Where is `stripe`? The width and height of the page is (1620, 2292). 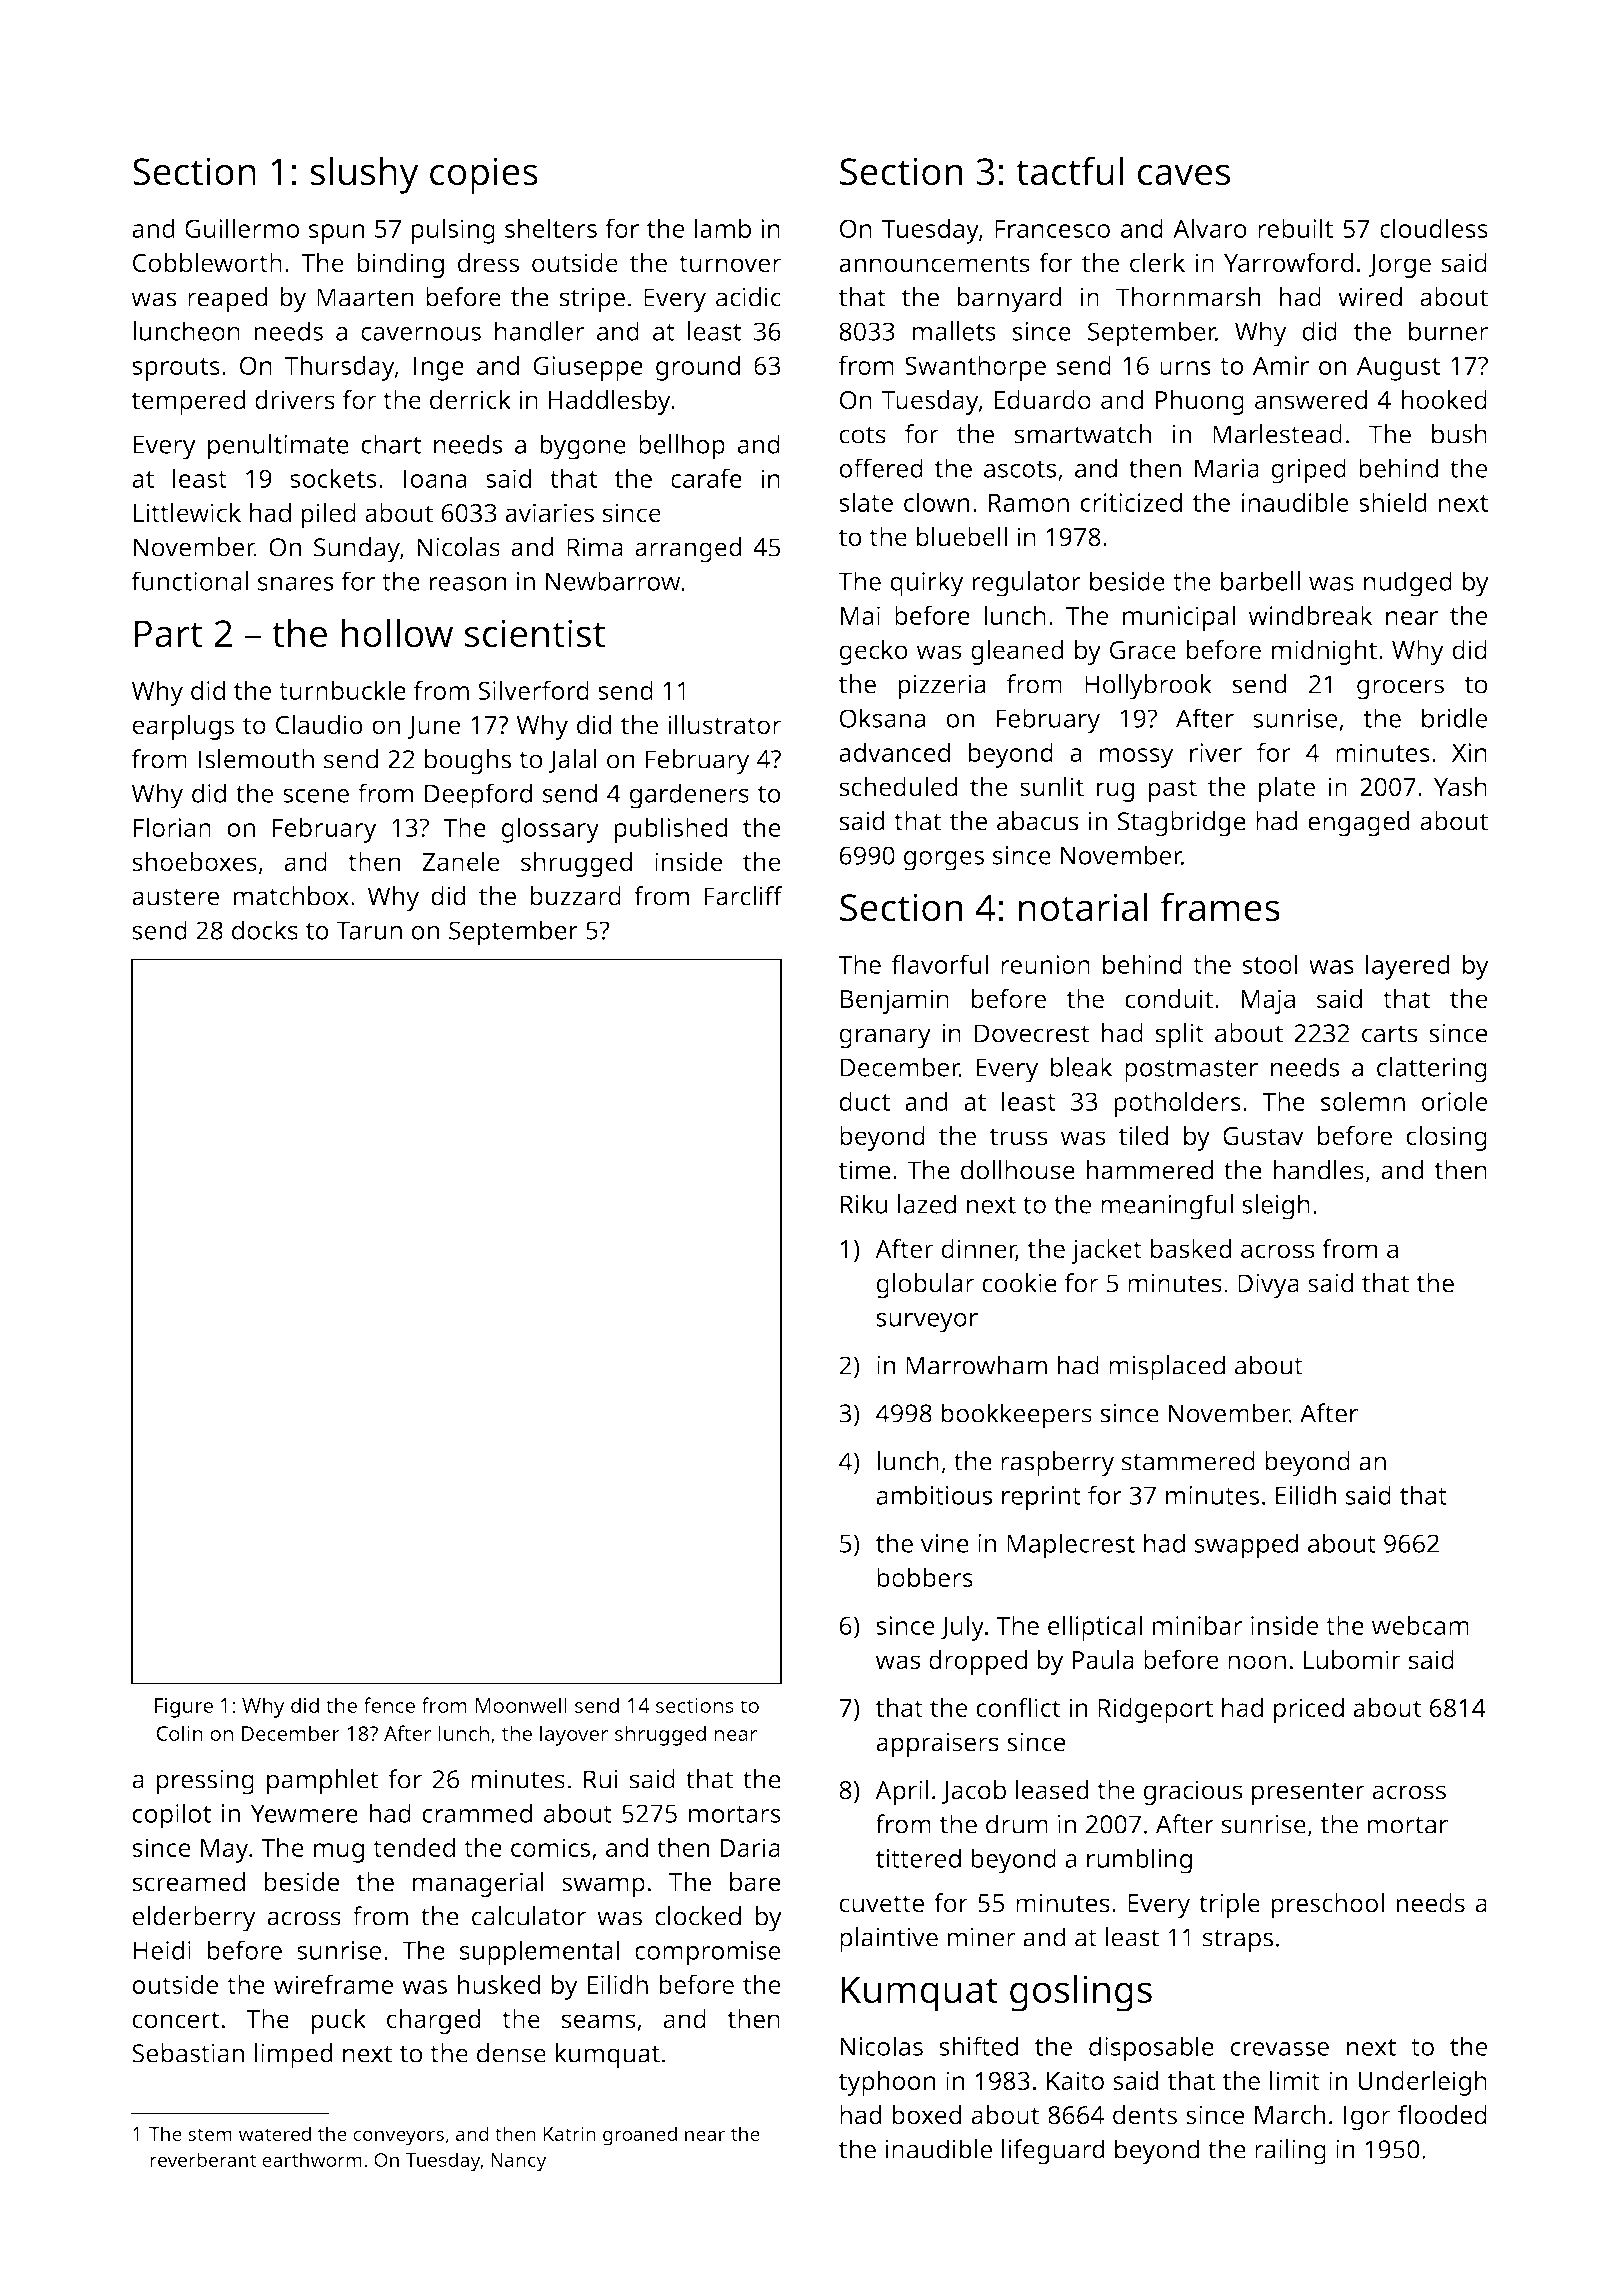
stripe is located at coordinates (592, 300).
